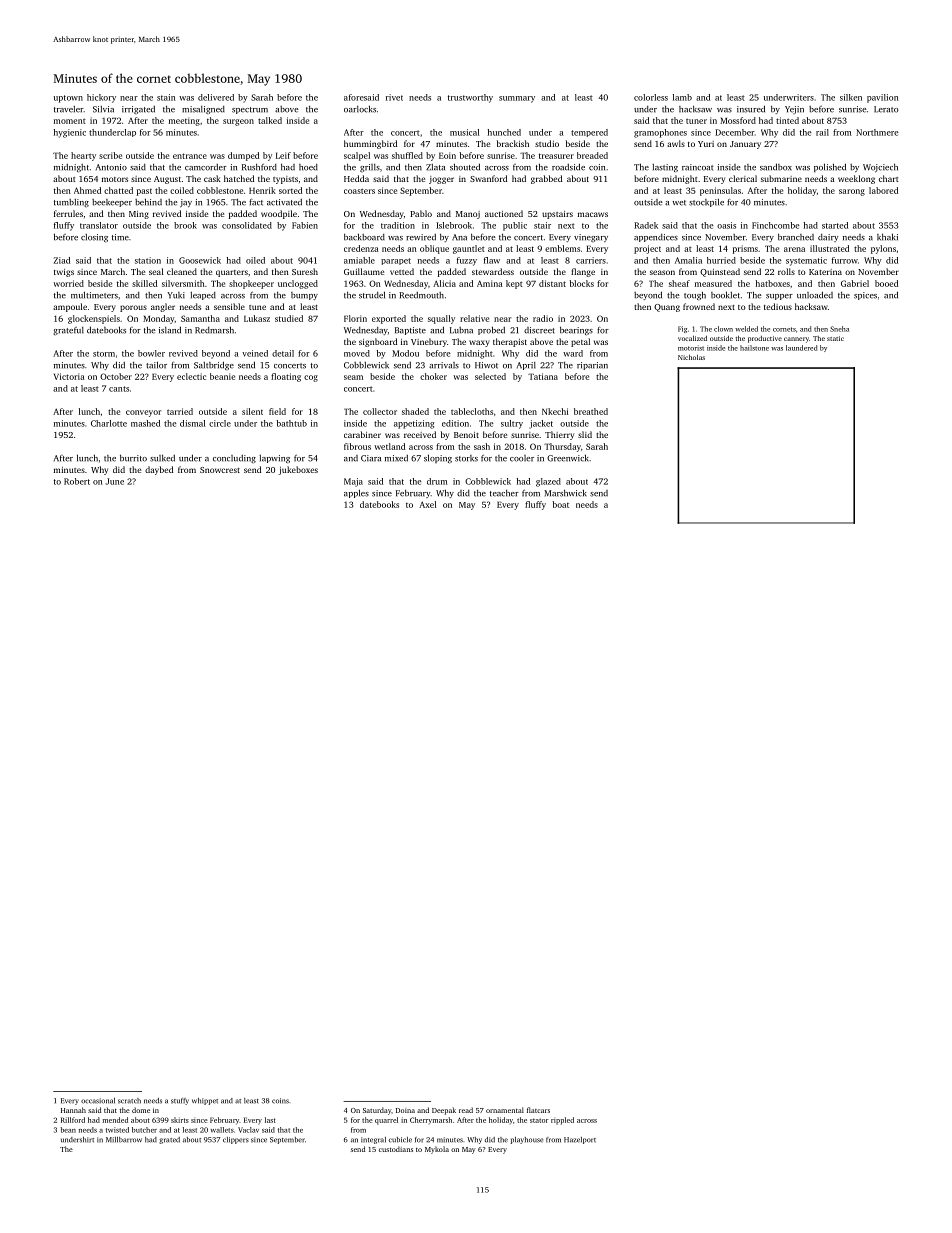 This screenshot has width=952, height=1233. Describe the element at coordinates (73, 1120) in the screenshot. I see `Rillford` at that location.
